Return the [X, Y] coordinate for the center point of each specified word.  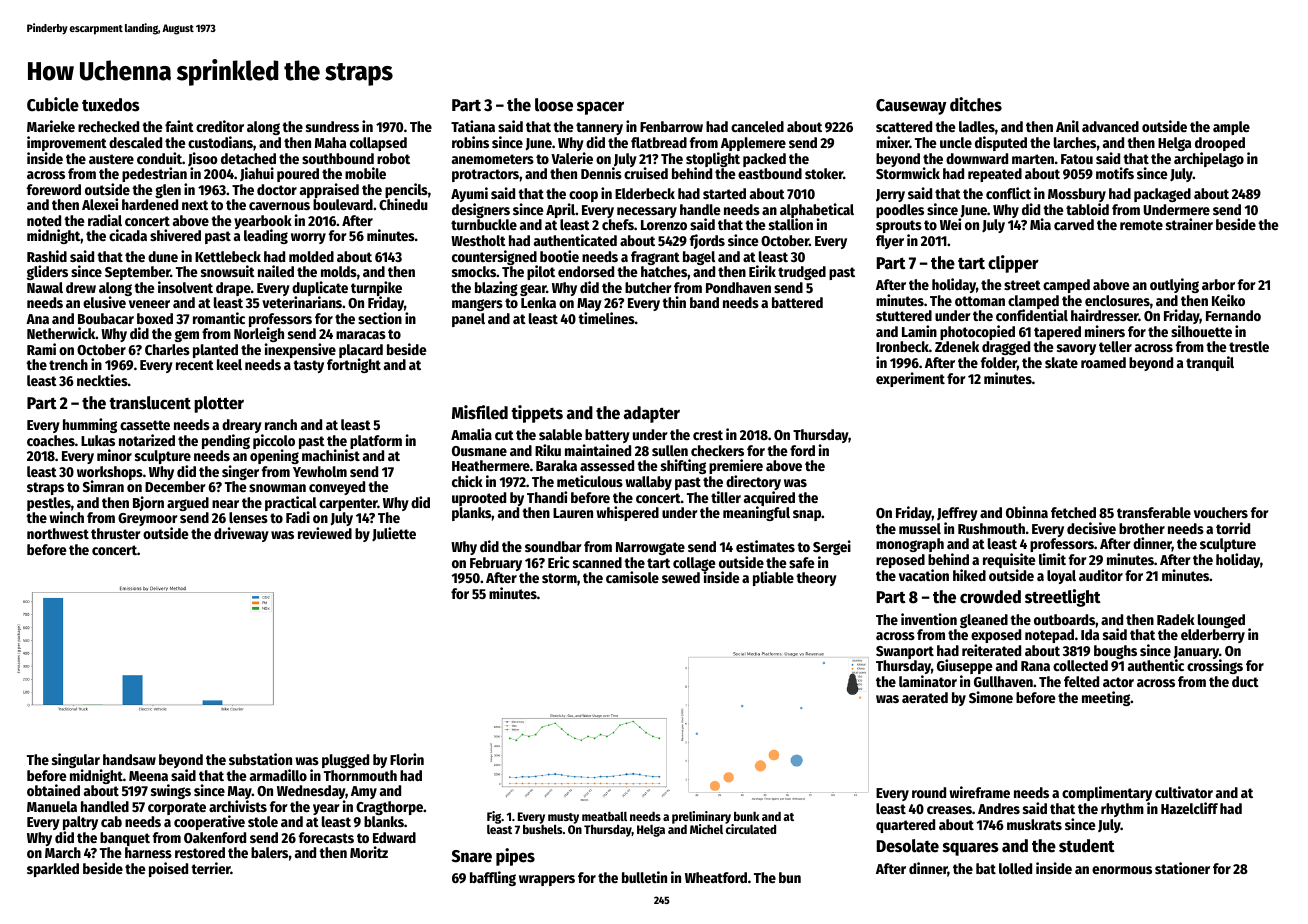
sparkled [53, 870]
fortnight [354, 366]
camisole [632, 577]
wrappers [547, 880]
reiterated [991, 650]
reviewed [325, 533]
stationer [1182, 868]
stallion [791, 224]
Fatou [1077, 159]
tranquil [1210, 363]
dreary [242, 426]
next [195, 205]
